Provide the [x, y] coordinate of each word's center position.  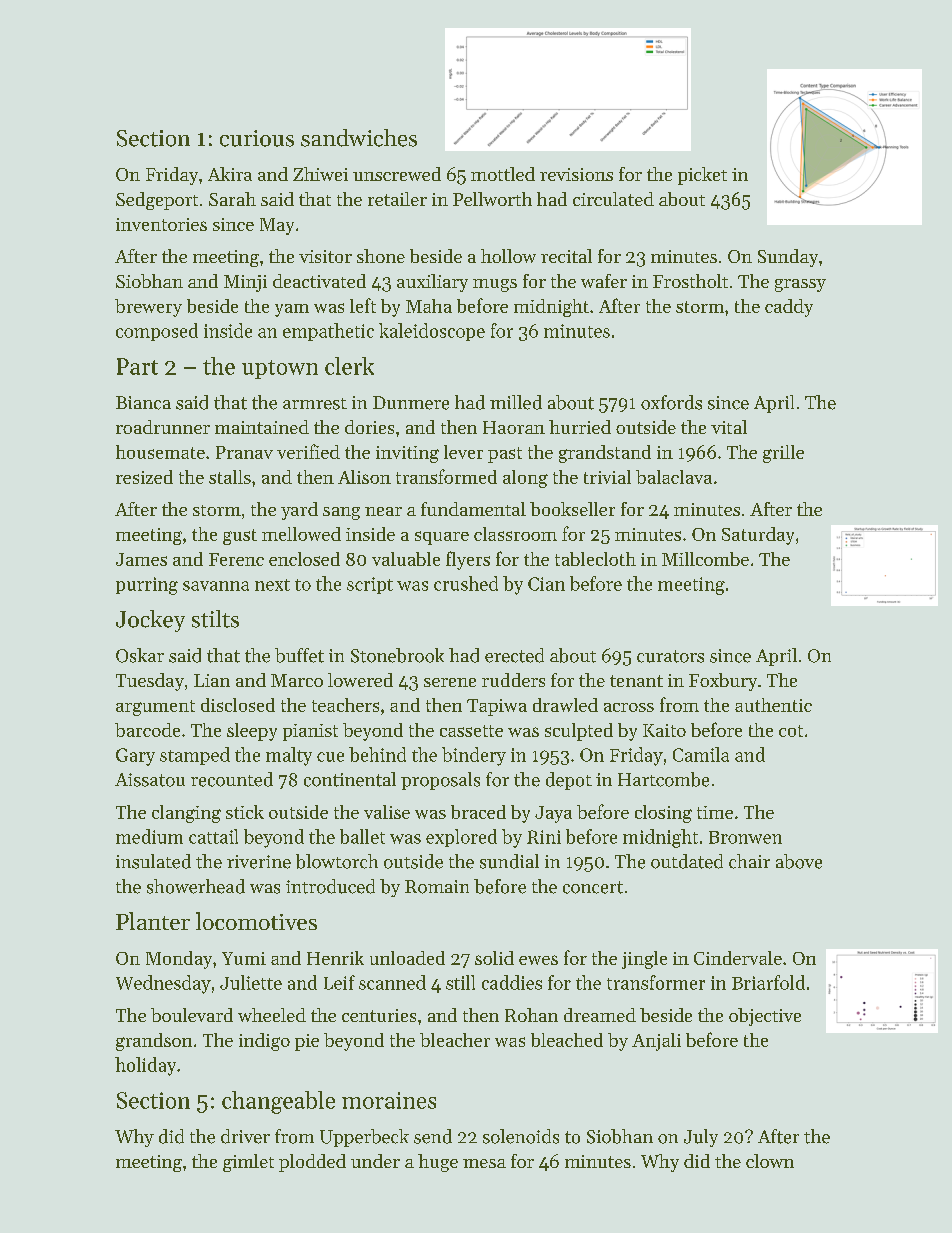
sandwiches [359, 138]
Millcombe [705, 559]
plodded [312, 1163]
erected [514, 655]
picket [702, 176]
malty [289, 756]
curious [257, 138]
